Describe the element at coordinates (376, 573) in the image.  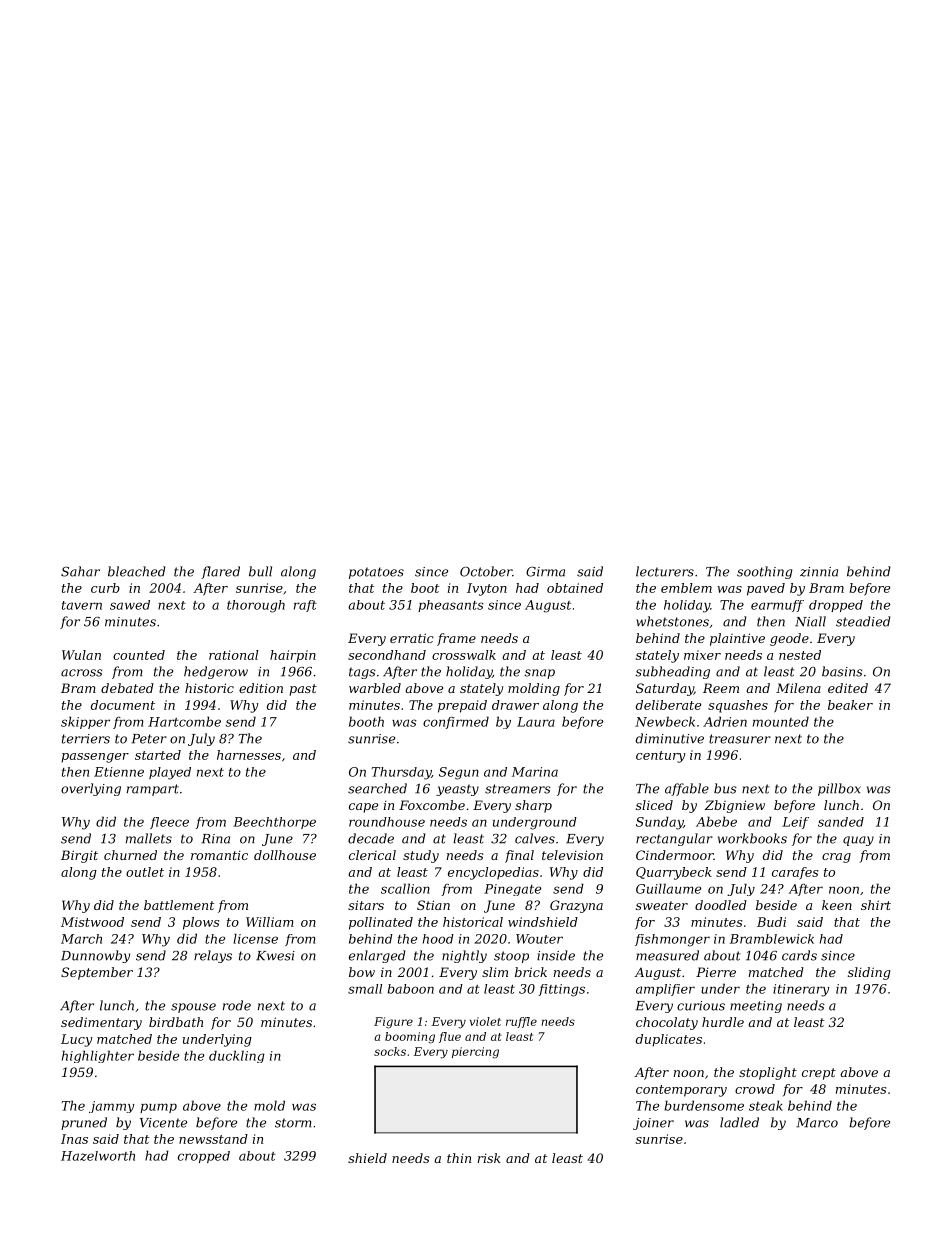
I see `potatoes` at that location.
